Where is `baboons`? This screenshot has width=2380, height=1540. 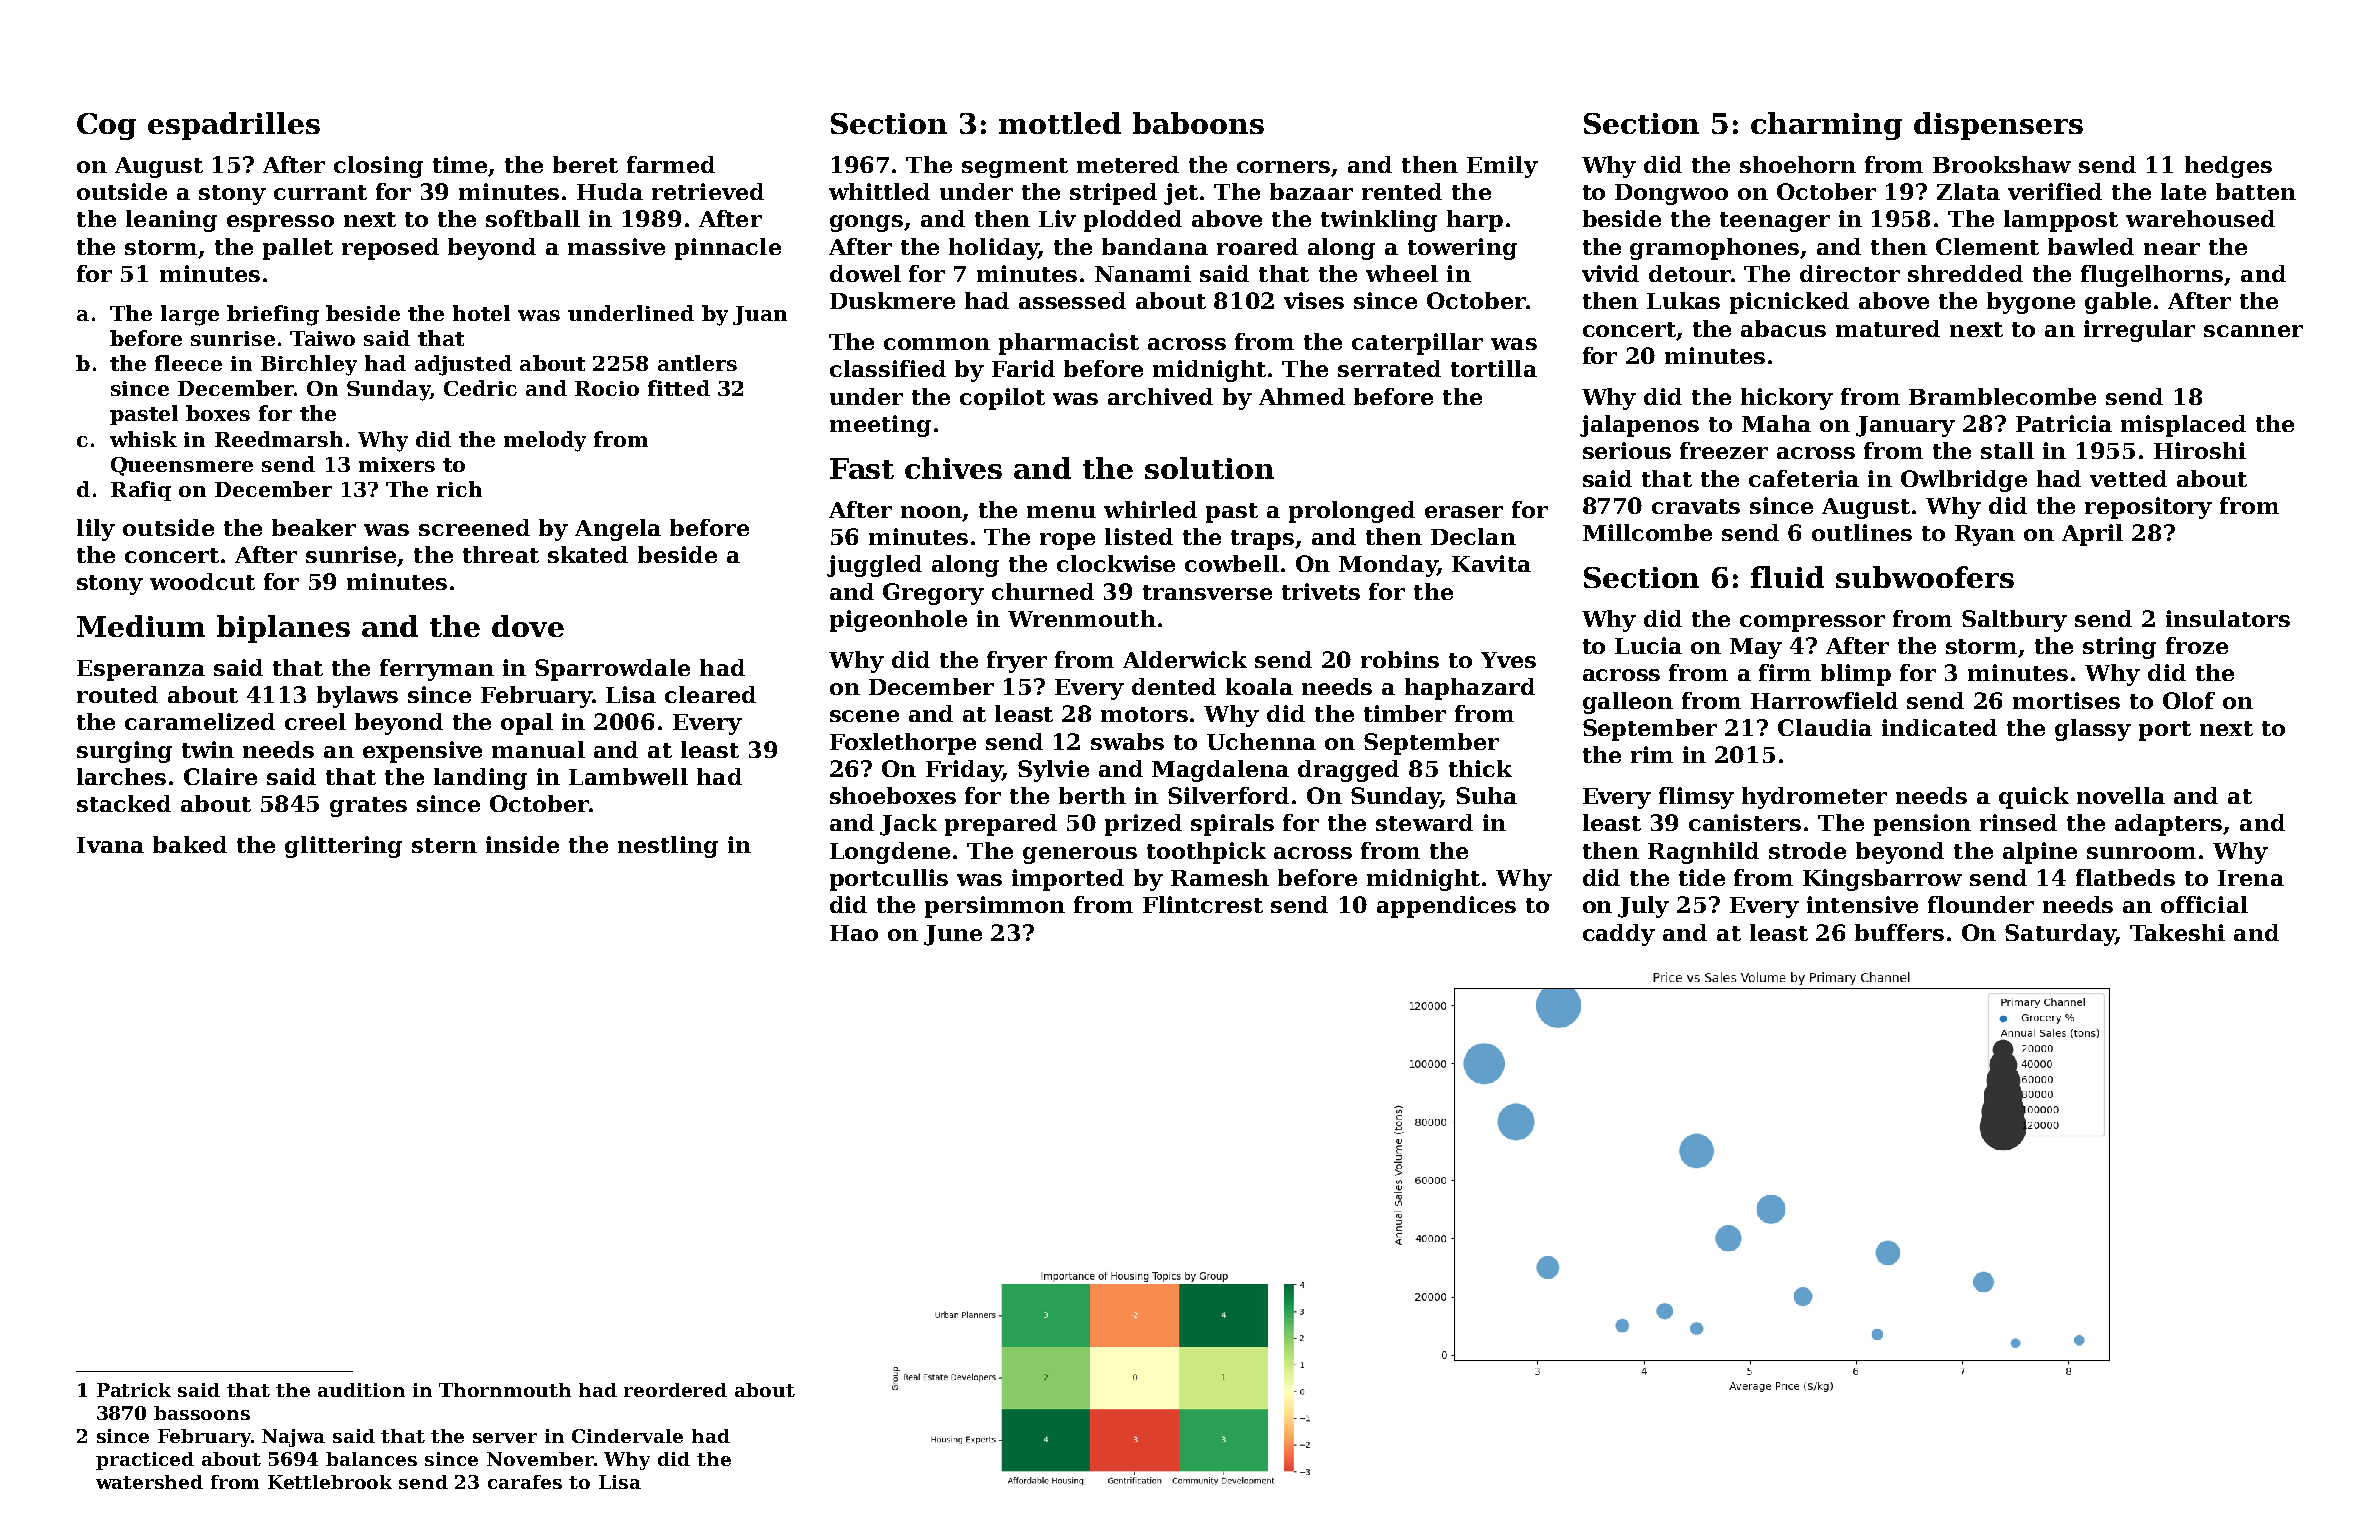 baboons is located at coordinates (1198, 123).
